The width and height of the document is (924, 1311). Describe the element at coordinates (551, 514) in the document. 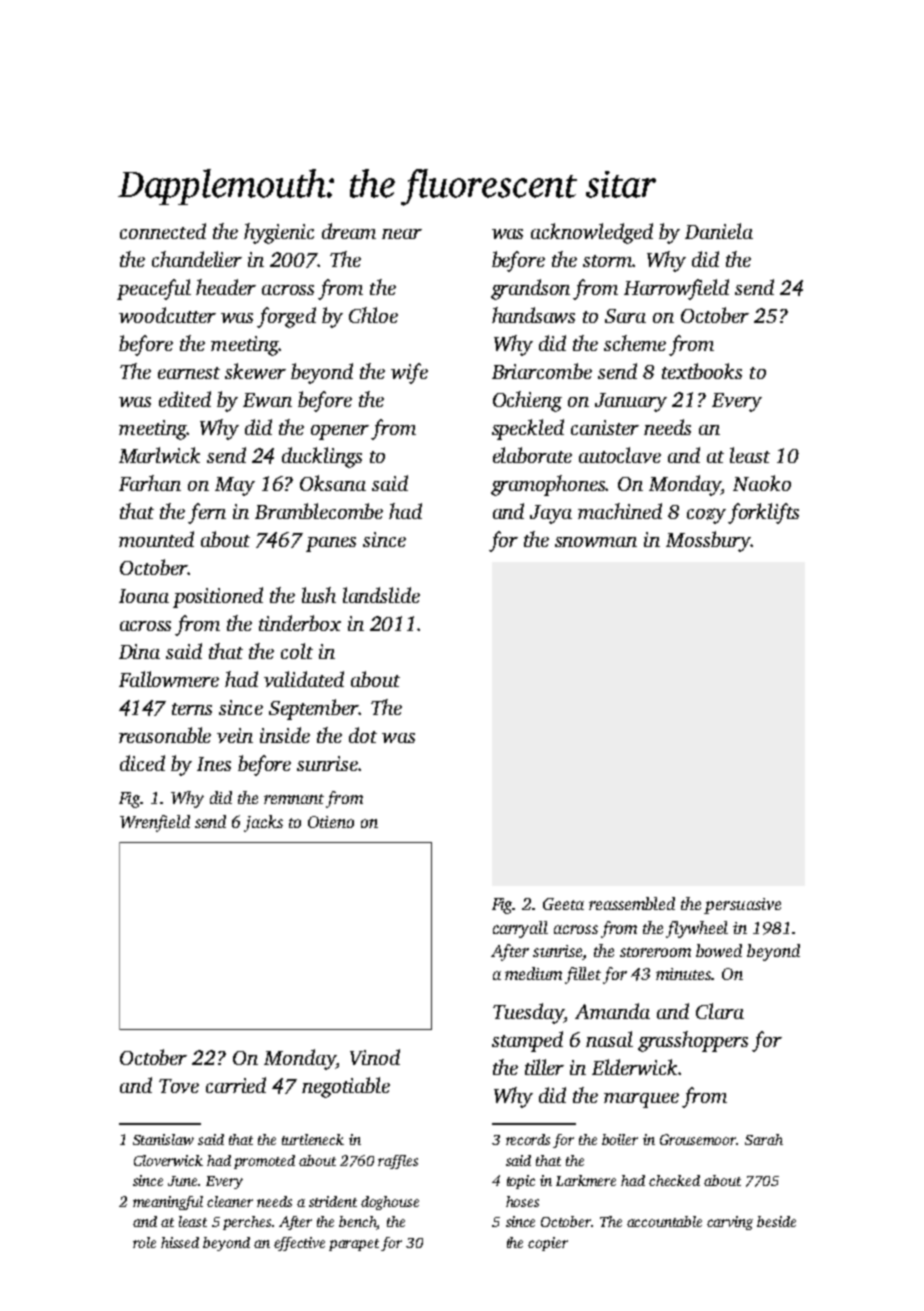

I see `Jaya` at that location.
